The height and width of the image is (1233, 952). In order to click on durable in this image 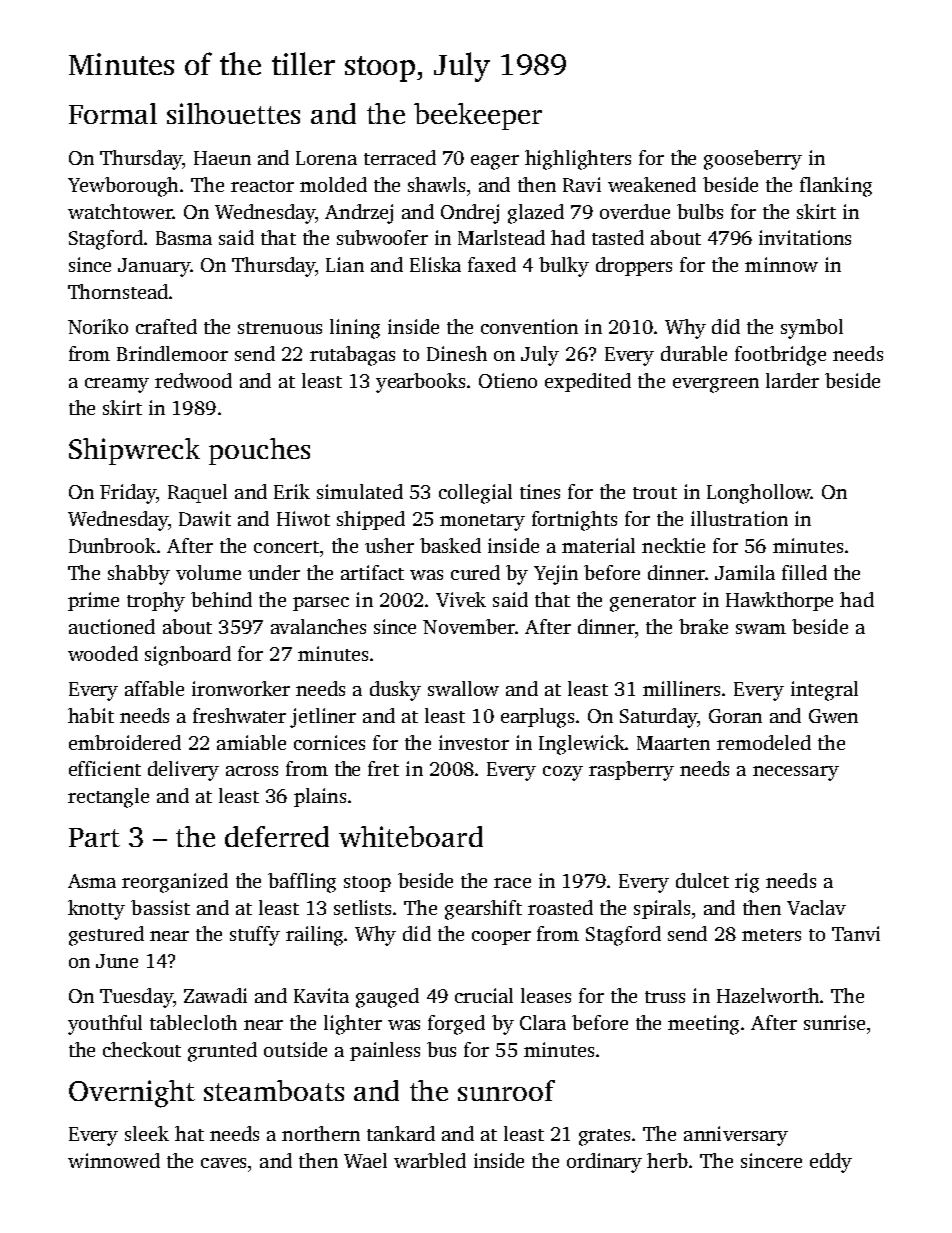, I will do `click(694, 353)`.
